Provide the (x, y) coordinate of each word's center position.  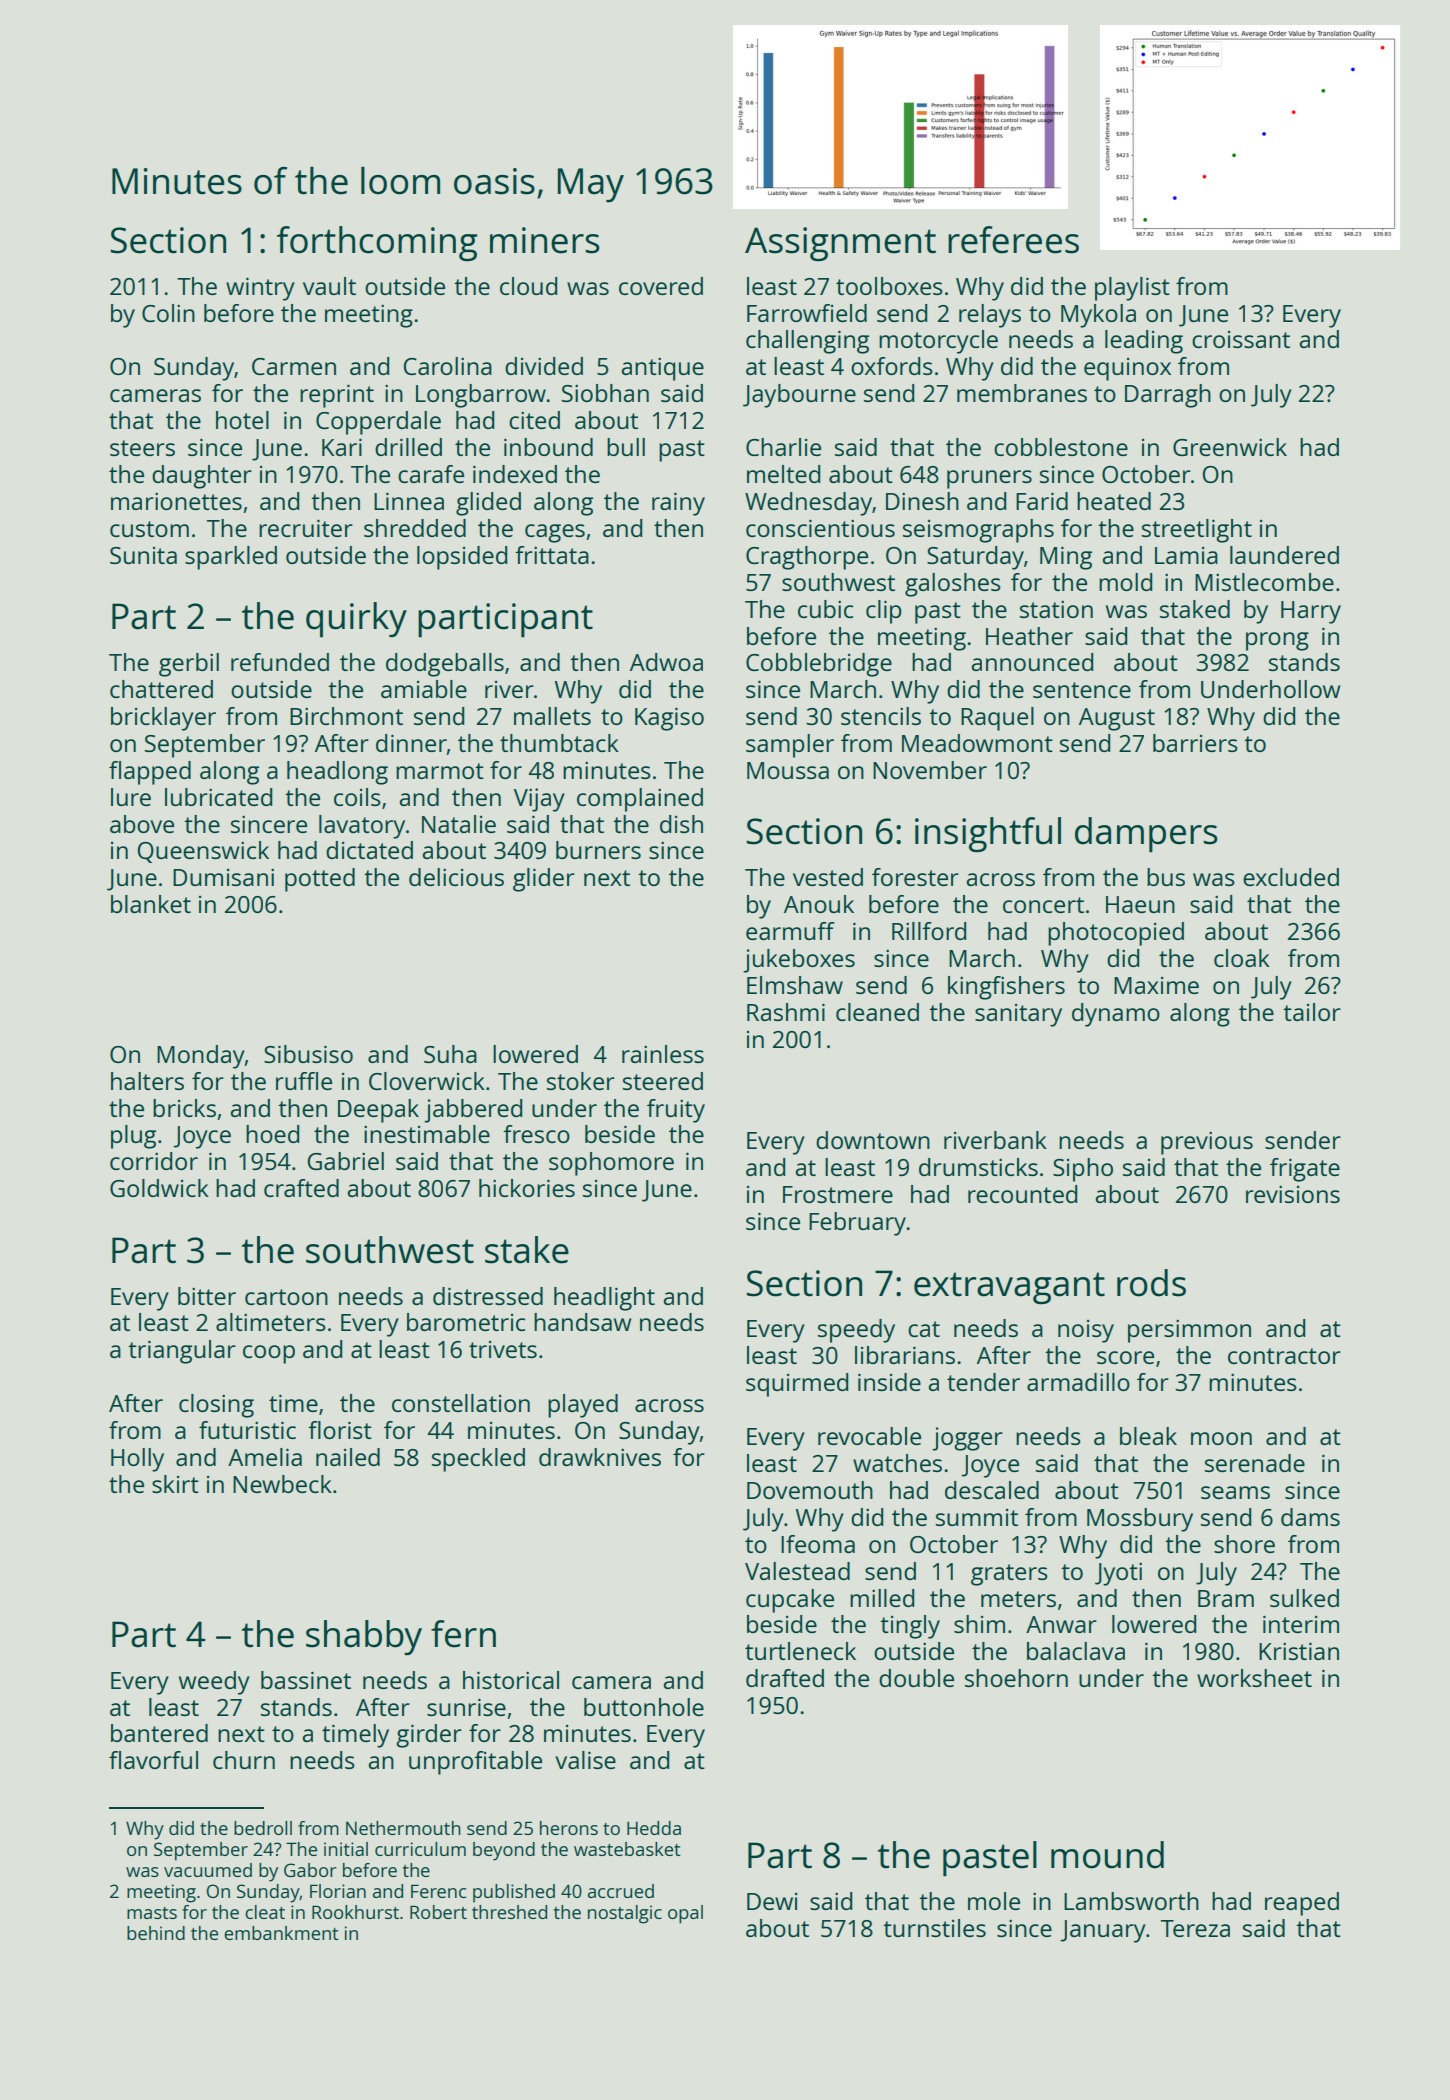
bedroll (263, 1828)
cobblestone (1061, 447)
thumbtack (559, 743)
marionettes (176, 501)
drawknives (600, 1457)
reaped (1302, 1904)
